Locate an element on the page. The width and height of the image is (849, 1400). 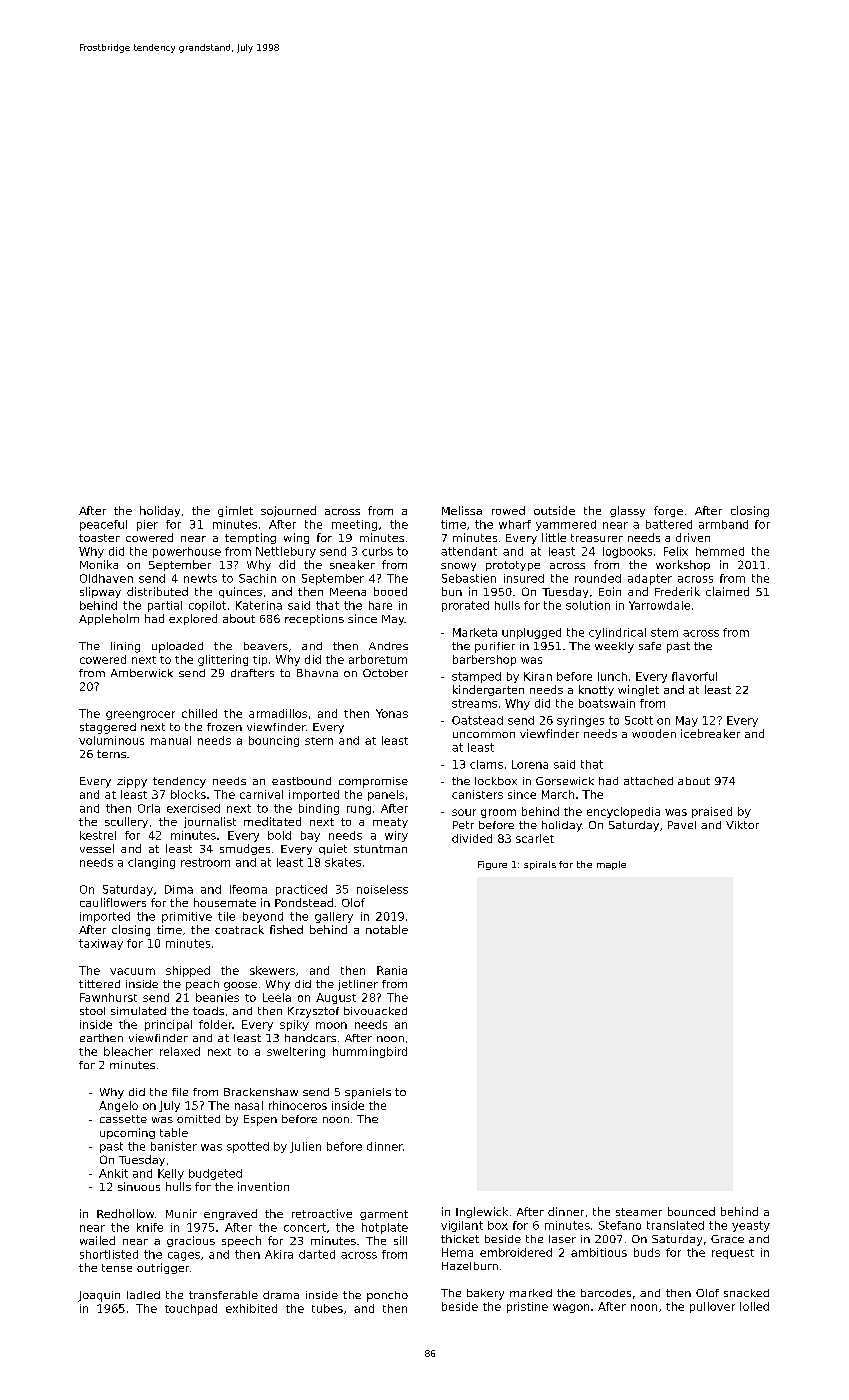
bounced is located at coordinates (691, 1211).
